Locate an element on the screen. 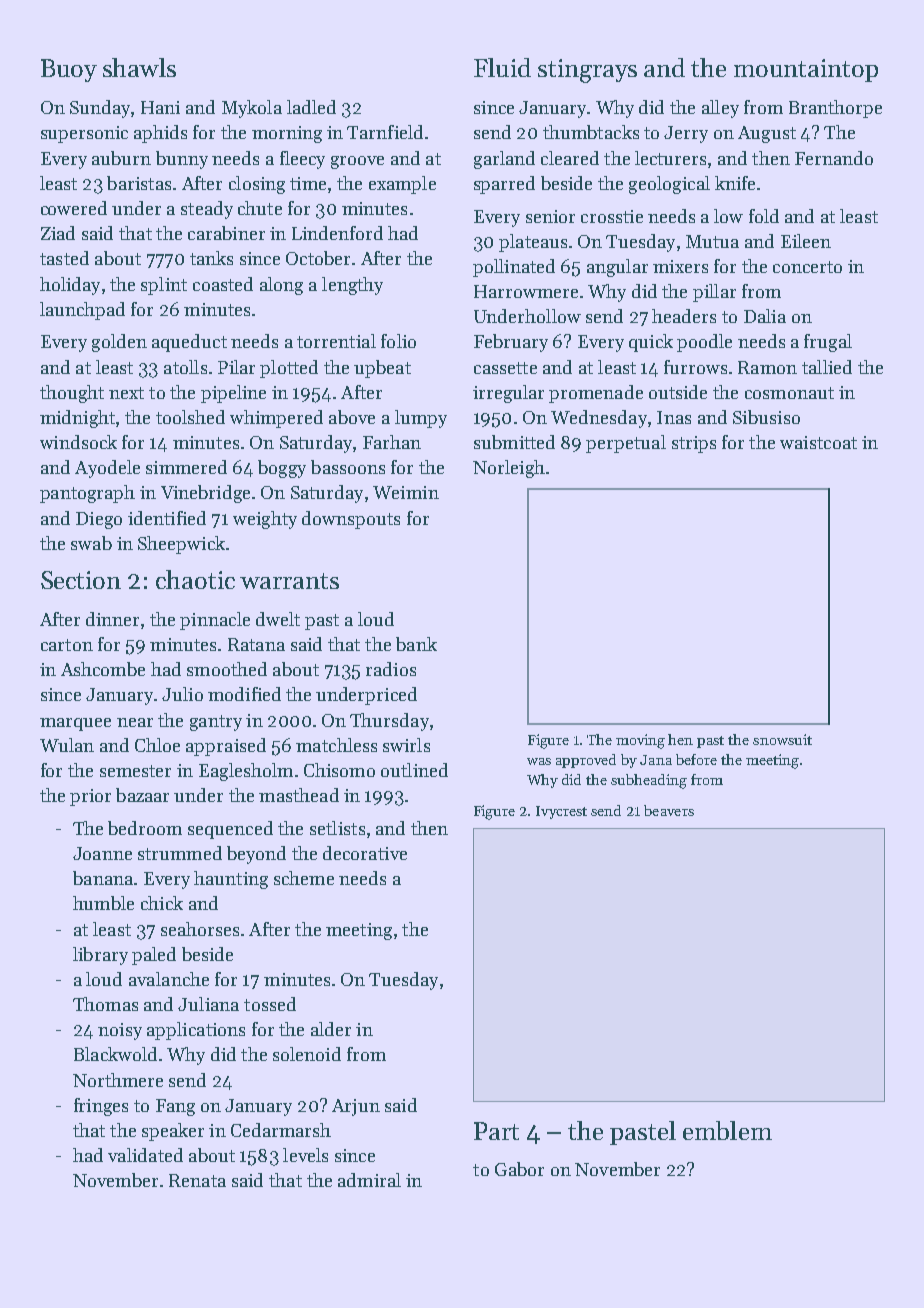 This screenshot has width=924, height=1308. beavers is located at coordinates (669, 810).
